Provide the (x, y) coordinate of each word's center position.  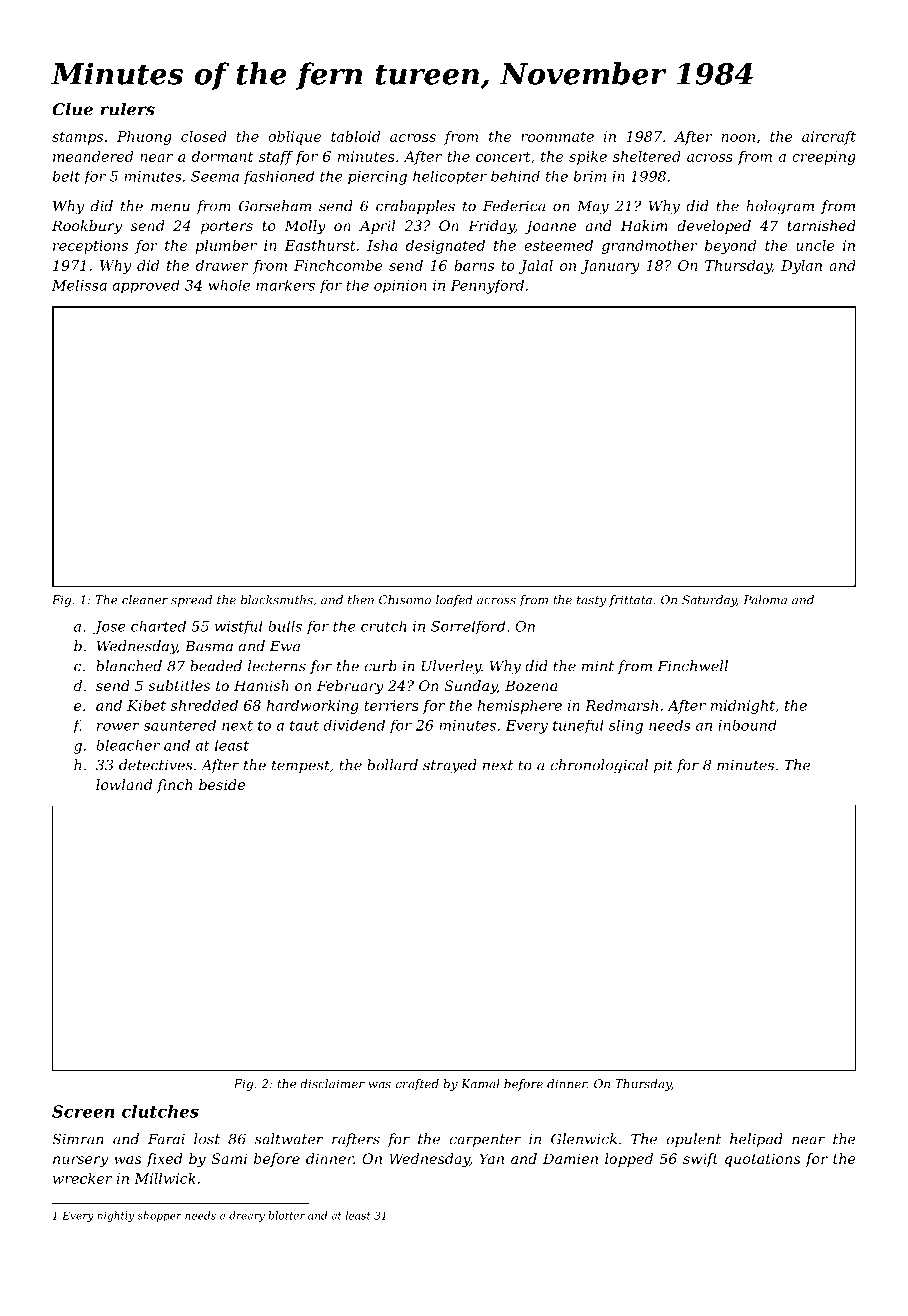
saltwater (289, 1139)
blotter (286, 1215)
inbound (747, 725)
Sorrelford (468, 628)
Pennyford (487, 287)
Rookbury (87, 227)
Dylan (801, 267)
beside (222, 784)
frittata (630, 601)
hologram (780, 207)
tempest (301, 766)
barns (474, 265)
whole (229, 285)
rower (118, 727)
